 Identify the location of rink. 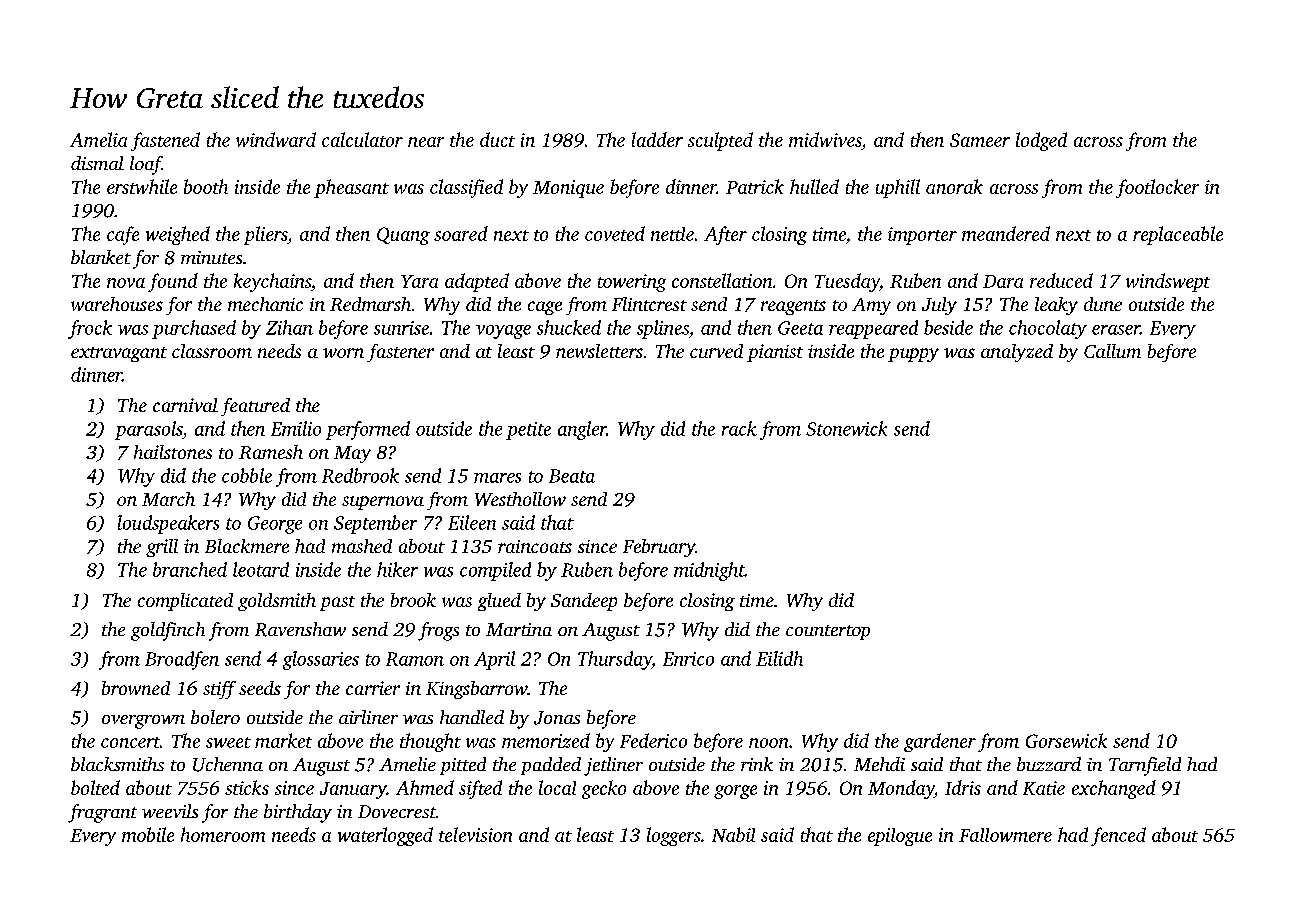
(757, 764).
